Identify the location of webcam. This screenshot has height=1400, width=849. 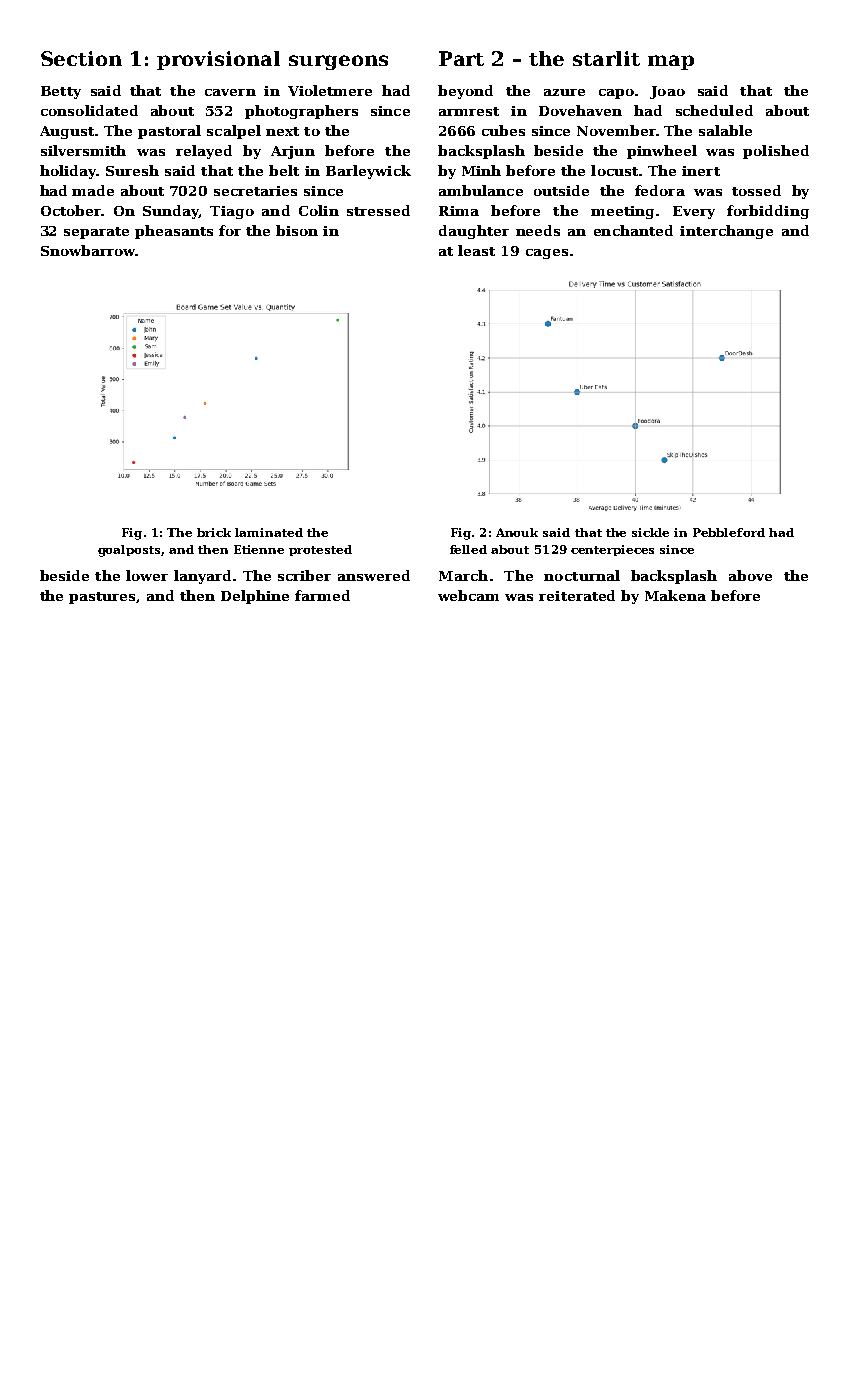
(468, 595).
